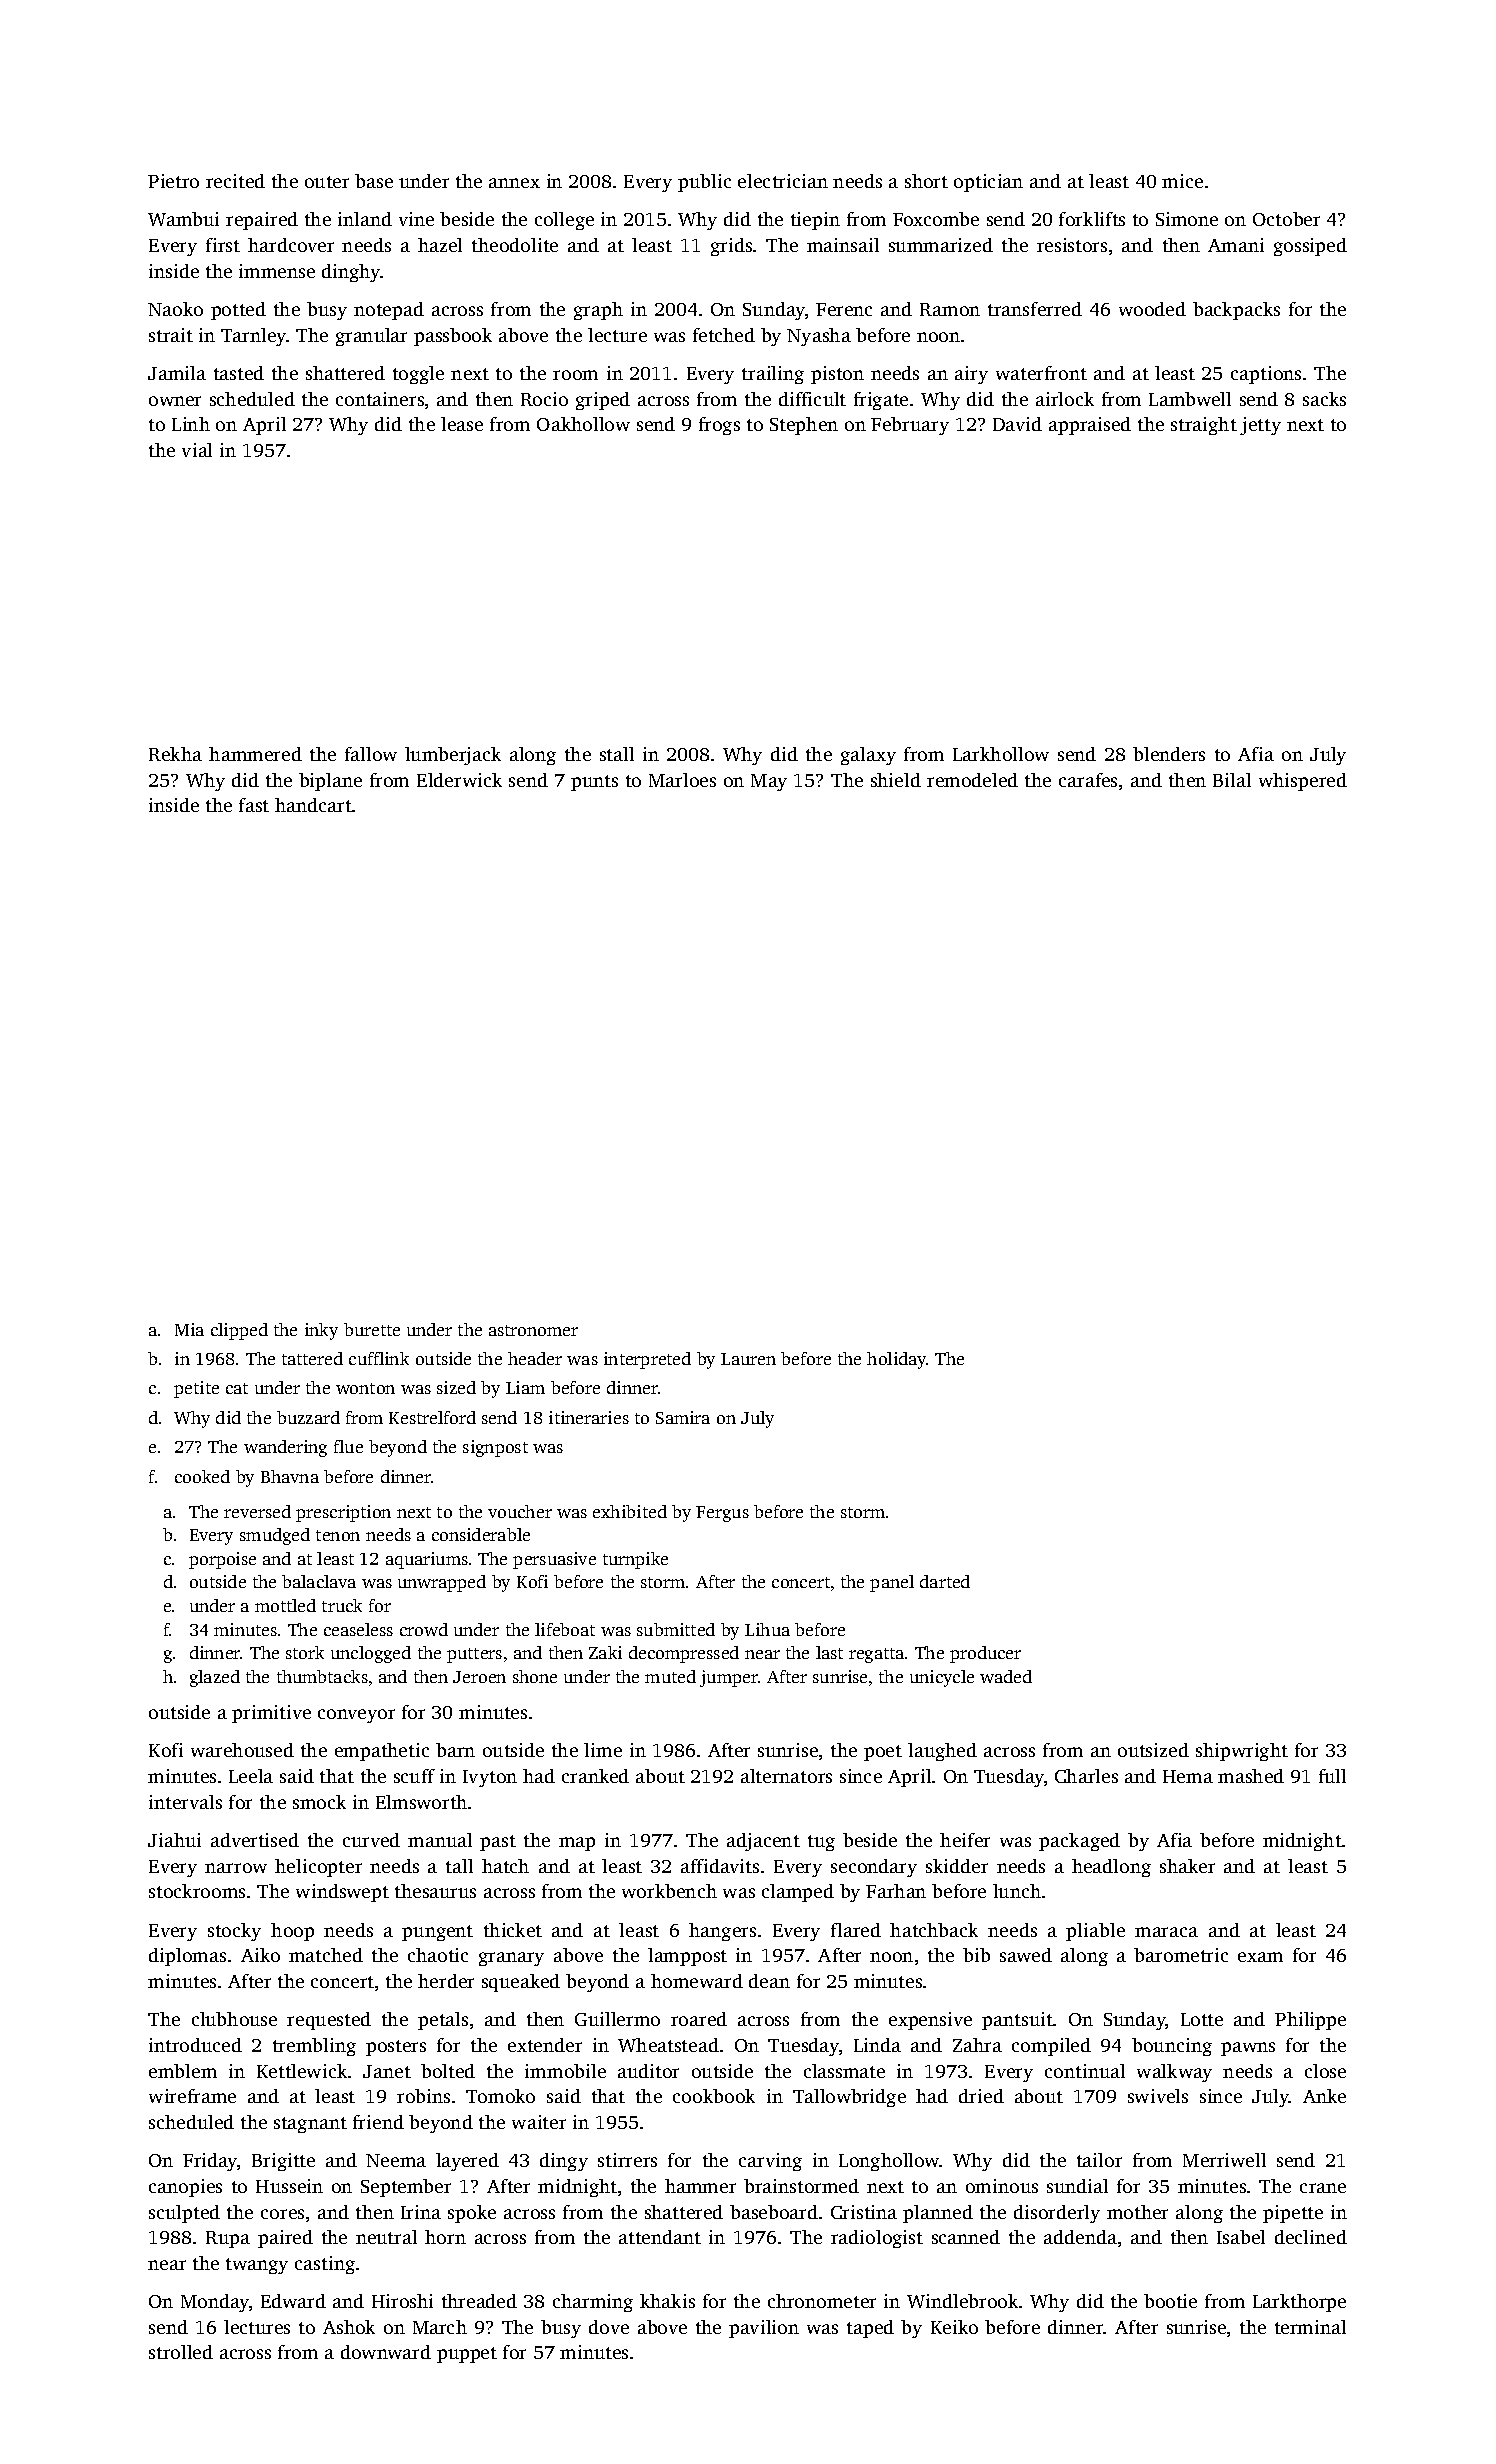 The image size is (1496, 2464). What do you see at coordinates (945, 1581) in the screenshot?
I see `darted` at bounding box center [945, 1581].
